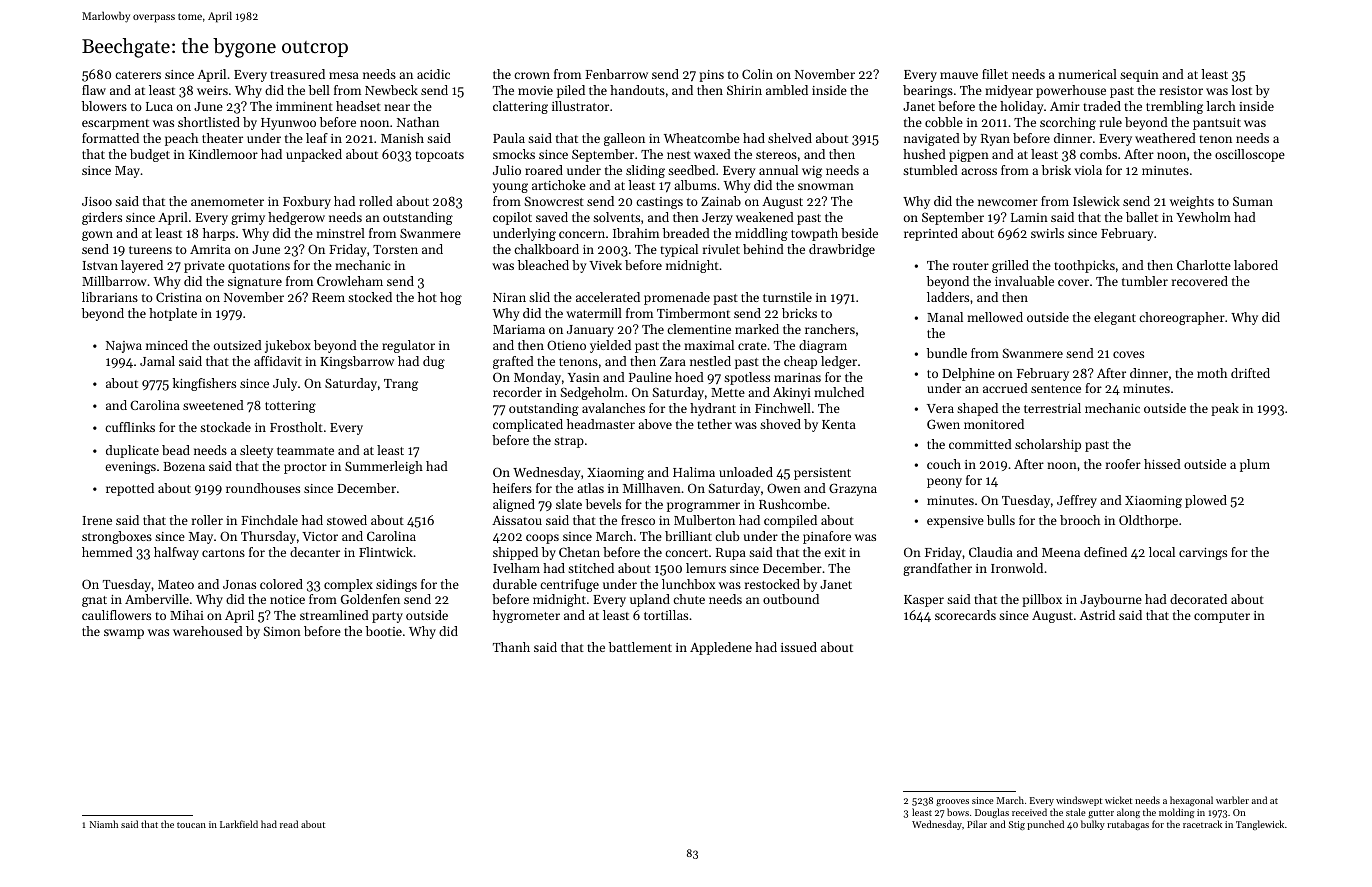 This page has width=1372, height=887. Describe the element at coordinates (104, 824) in the page. I see `Niamh` at that location.
